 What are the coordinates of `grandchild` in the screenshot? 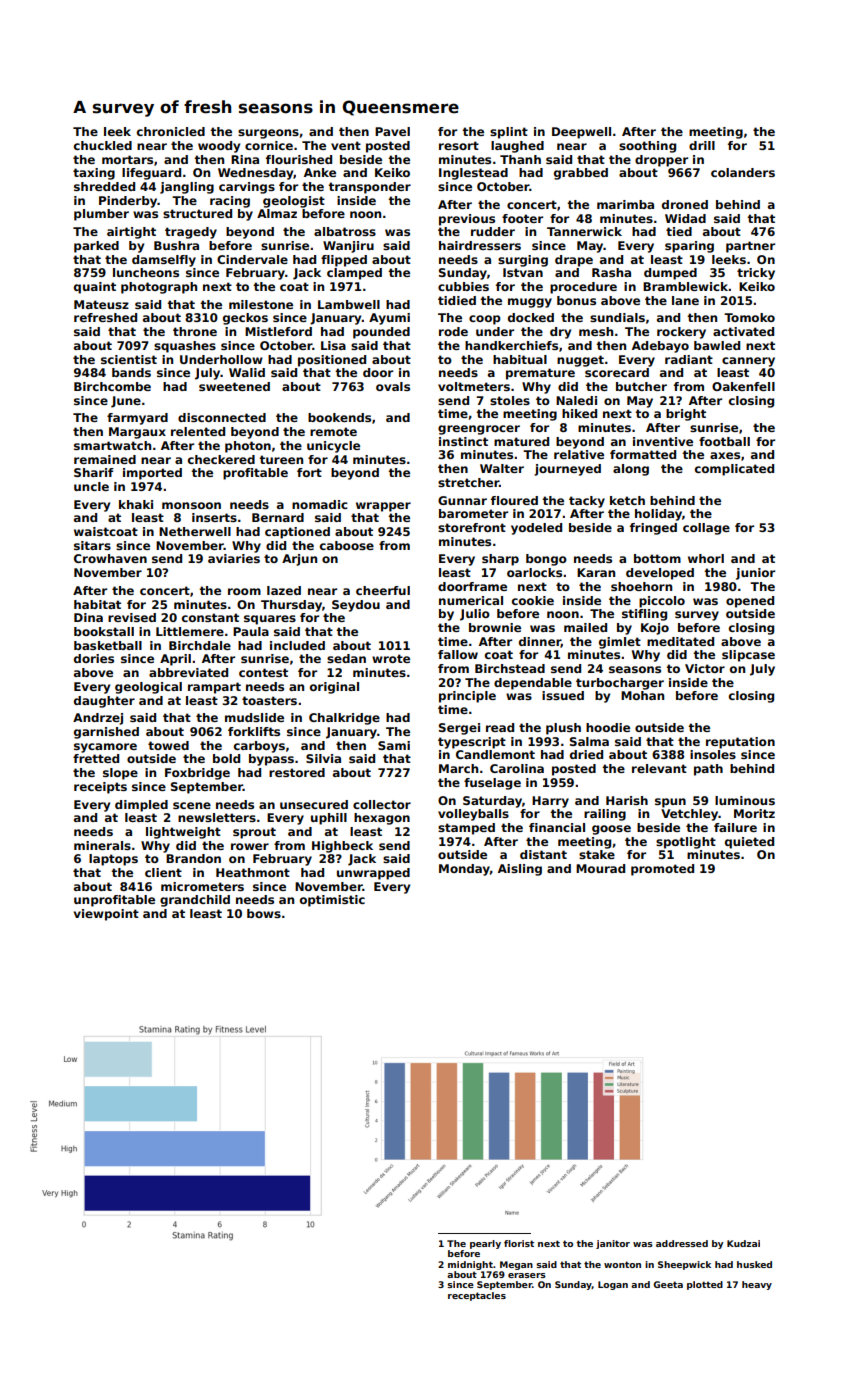 It's located at (195, 901).
